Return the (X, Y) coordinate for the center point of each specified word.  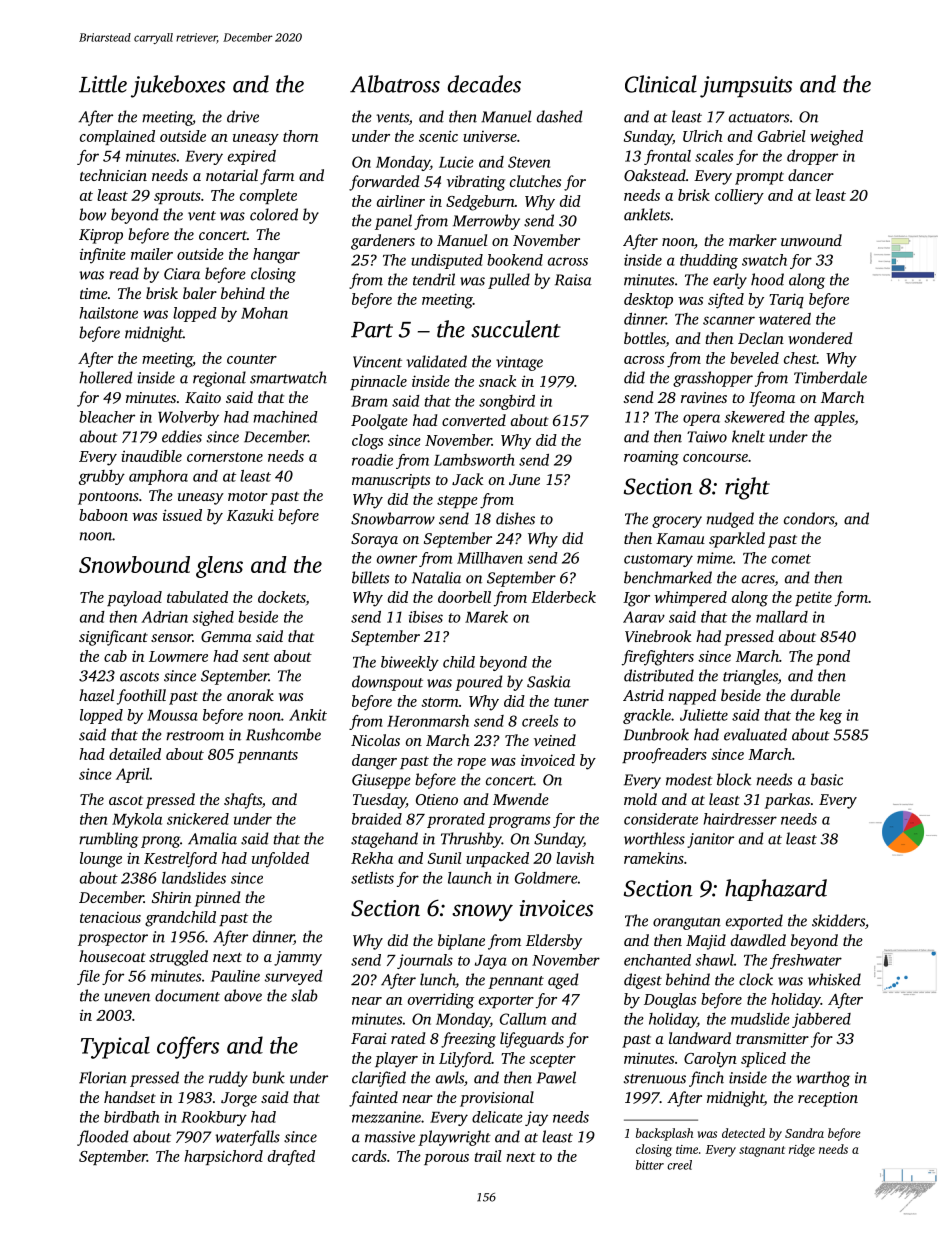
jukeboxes (178, 86)
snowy (482, 912)
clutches (535, 181)
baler (200, 293)
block (734, 779)
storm (440, 702)
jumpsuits (746, 87)
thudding (709, 261)
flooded (102, 1138)
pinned (218, 899)
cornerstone (225, 457)
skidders (838, 920)
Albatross (395, 84)
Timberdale (830, 377)
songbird (507, 402)
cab (115, 656)
